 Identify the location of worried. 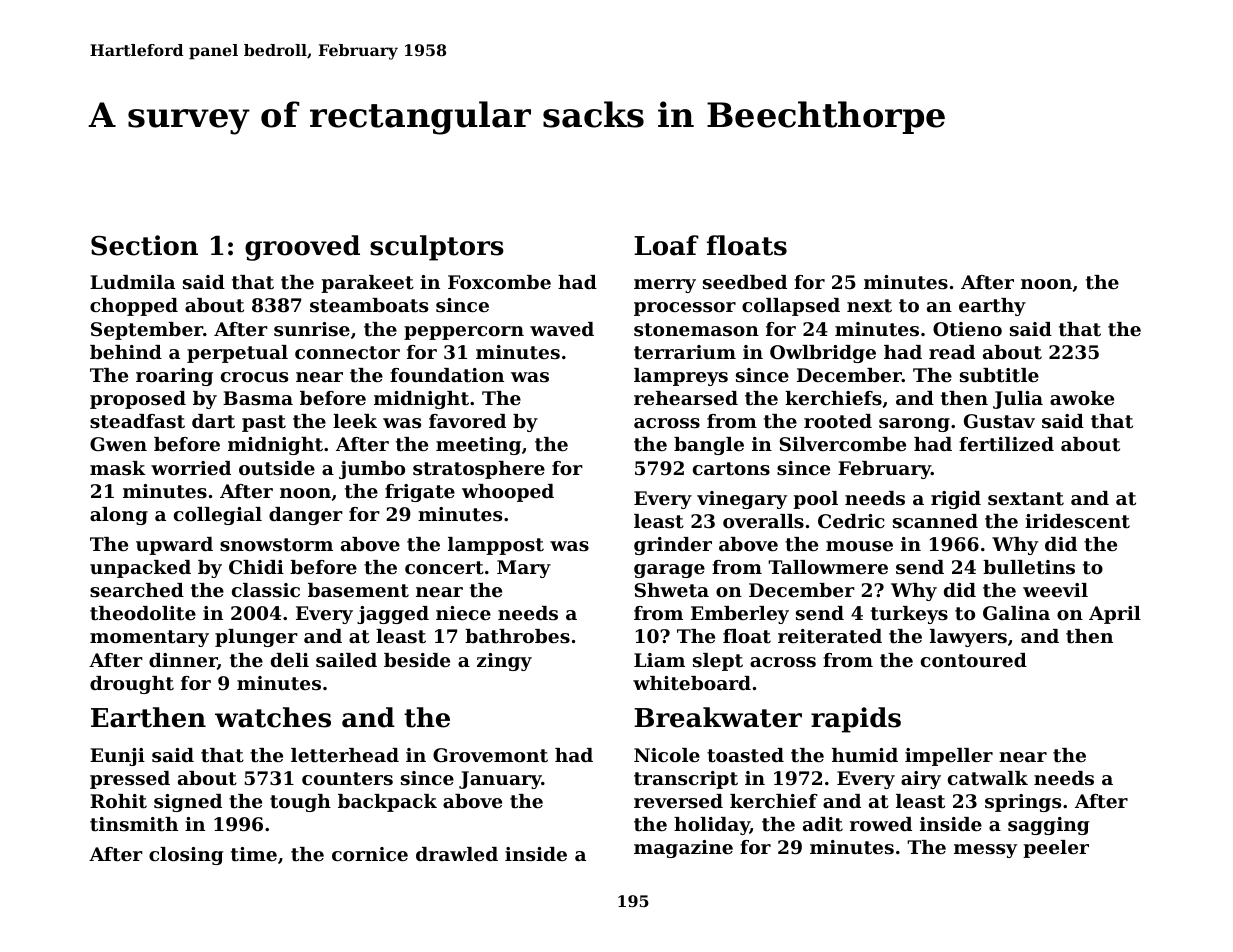
(191, 468).
